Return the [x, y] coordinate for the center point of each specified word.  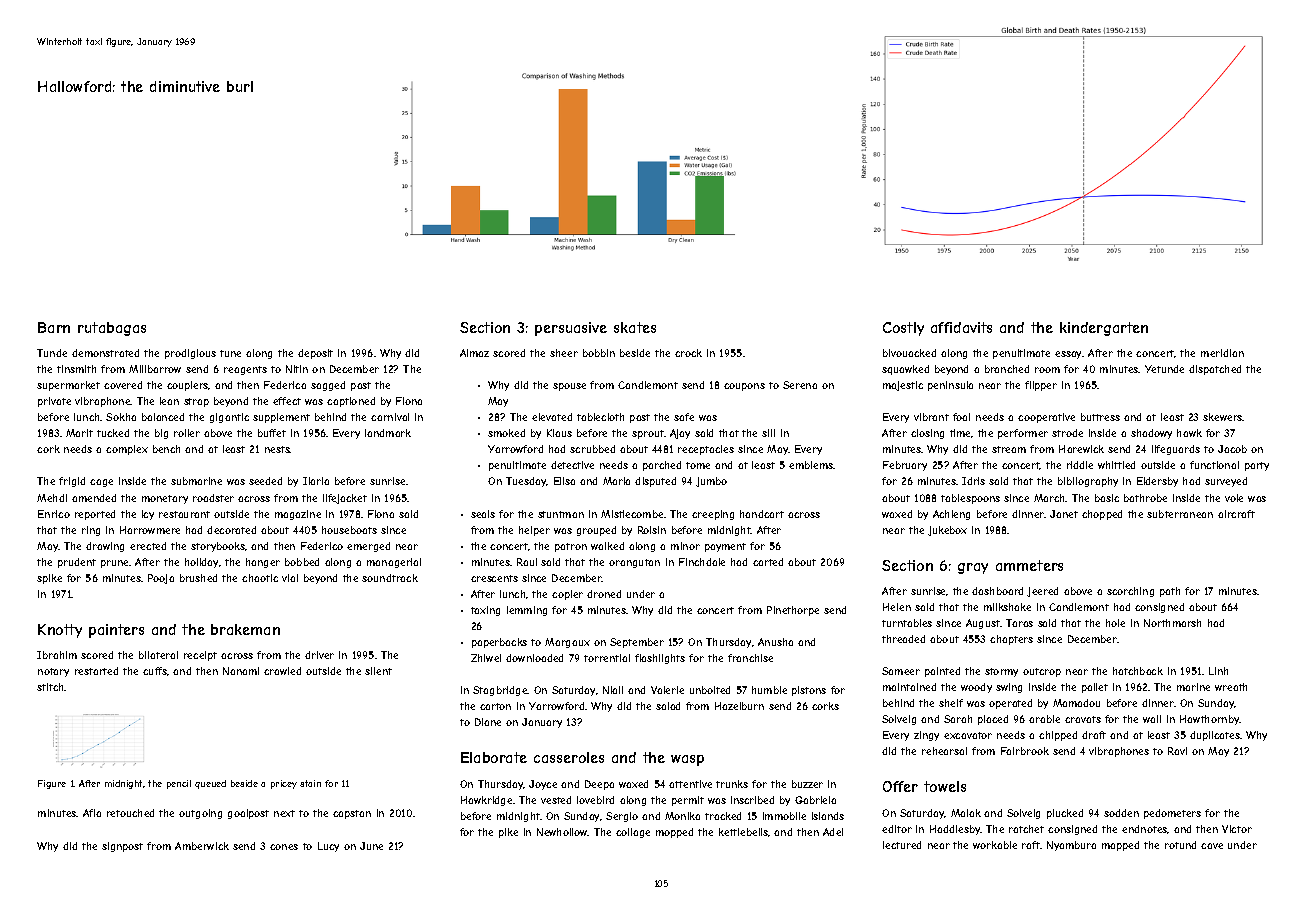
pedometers [1172, 814]
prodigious [190, 354]
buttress [1100, 417]
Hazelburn [739, 706]
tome [698, 465]
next [284, 813]
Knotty [60, 631]
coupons [744, 387]
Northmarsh [1172, 623]
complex [127, 450]
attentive [690, 784]
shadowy [1151, 434]
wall [1152, 719]
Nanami [241, 671]
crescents [494, 578]
